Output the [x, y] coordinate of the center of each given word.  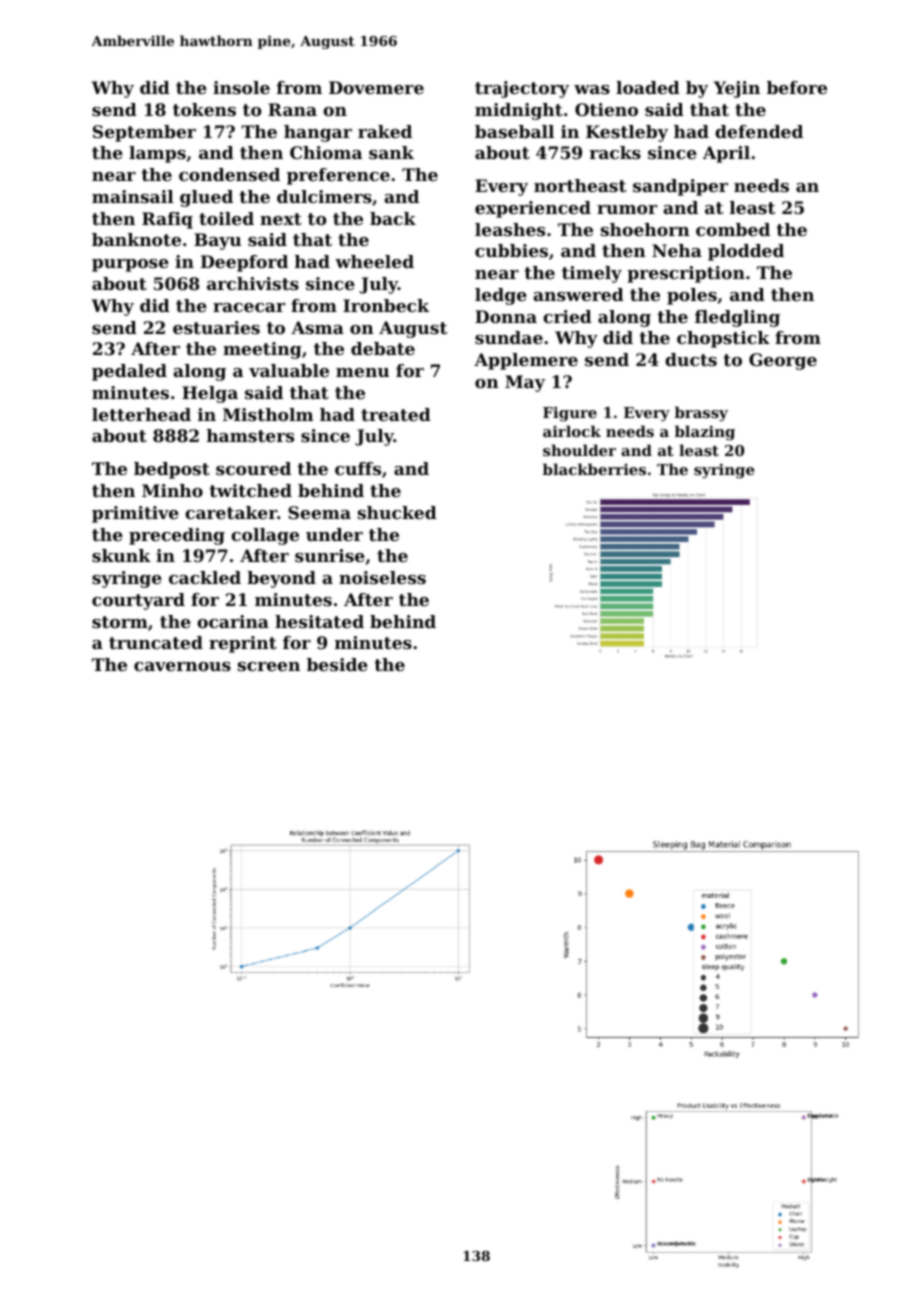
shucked [397, 512]
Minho [172, 490]
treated [396, 414]
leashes [510, 229]
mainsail [133, 196]
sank [391, 152]
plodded [746, 252]
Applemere [526, 361]
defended [759, 131]
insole [241, 87]
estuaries [216, 327]
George [783, 361]
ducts [691, 359]
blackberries [594, 469]
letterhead [141, 414]
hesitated [319, 621]
